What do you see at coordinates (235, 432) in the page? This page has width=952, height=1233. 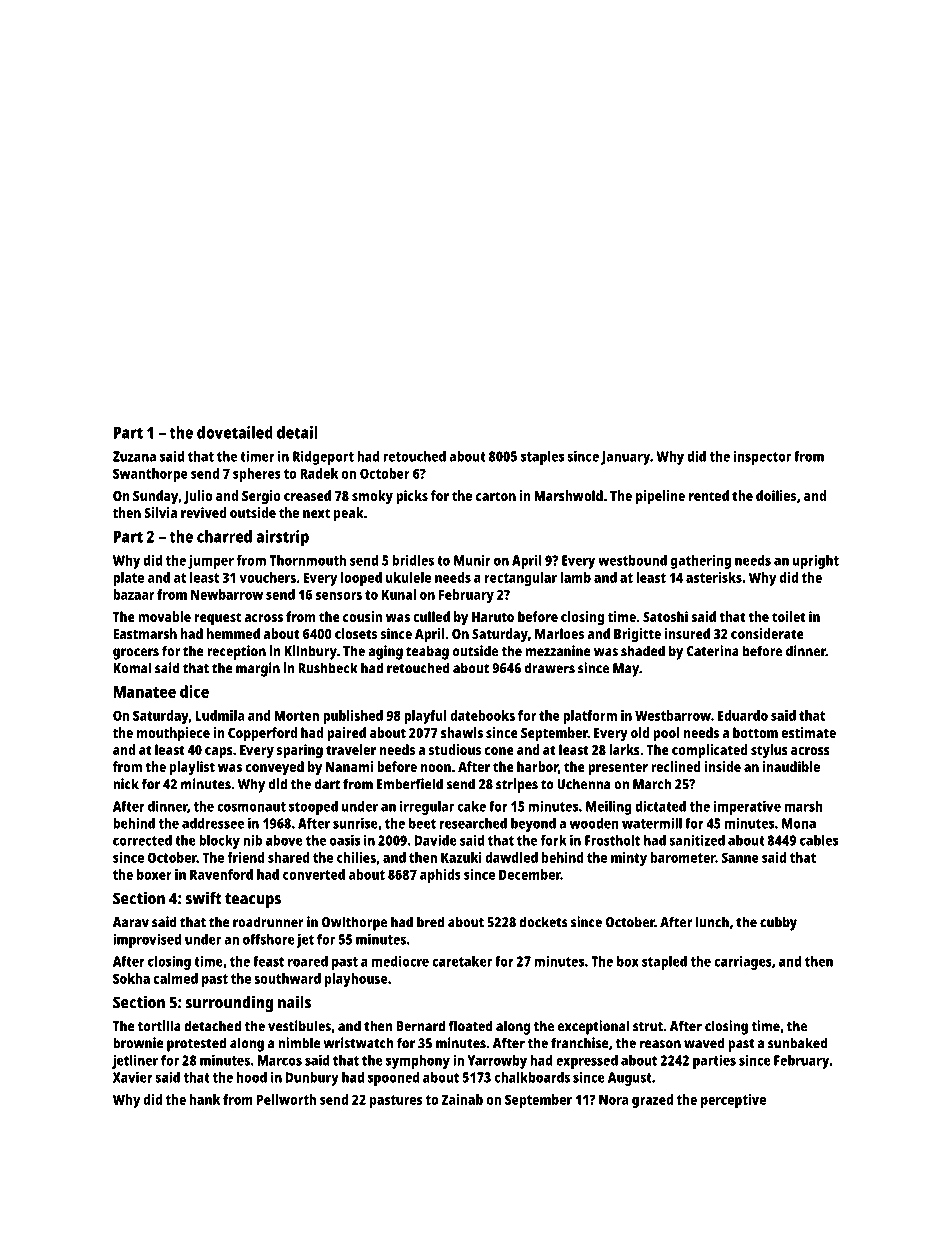 I see `dovetailed` at bounding box center [235, 432].
